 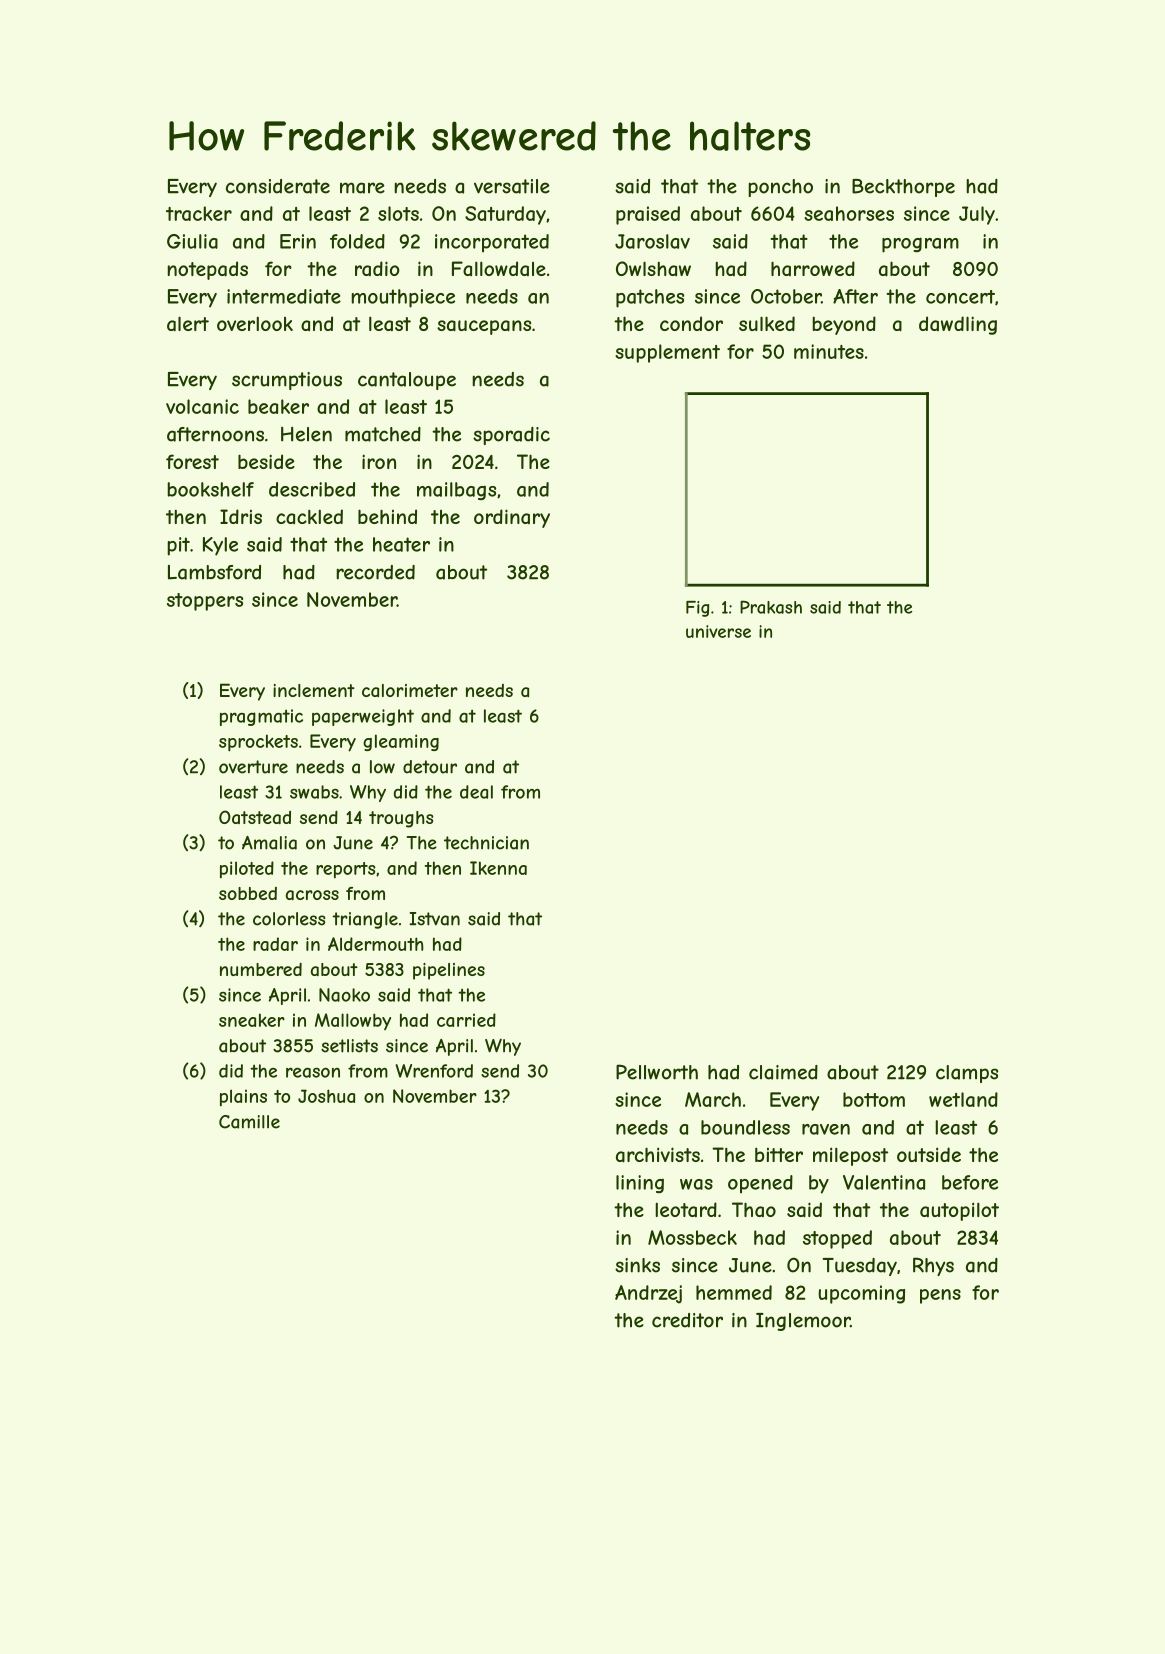 What do you see at coordinates (243, 1097) in the page?
I see `plains` at bounding box center [243, 1097].
